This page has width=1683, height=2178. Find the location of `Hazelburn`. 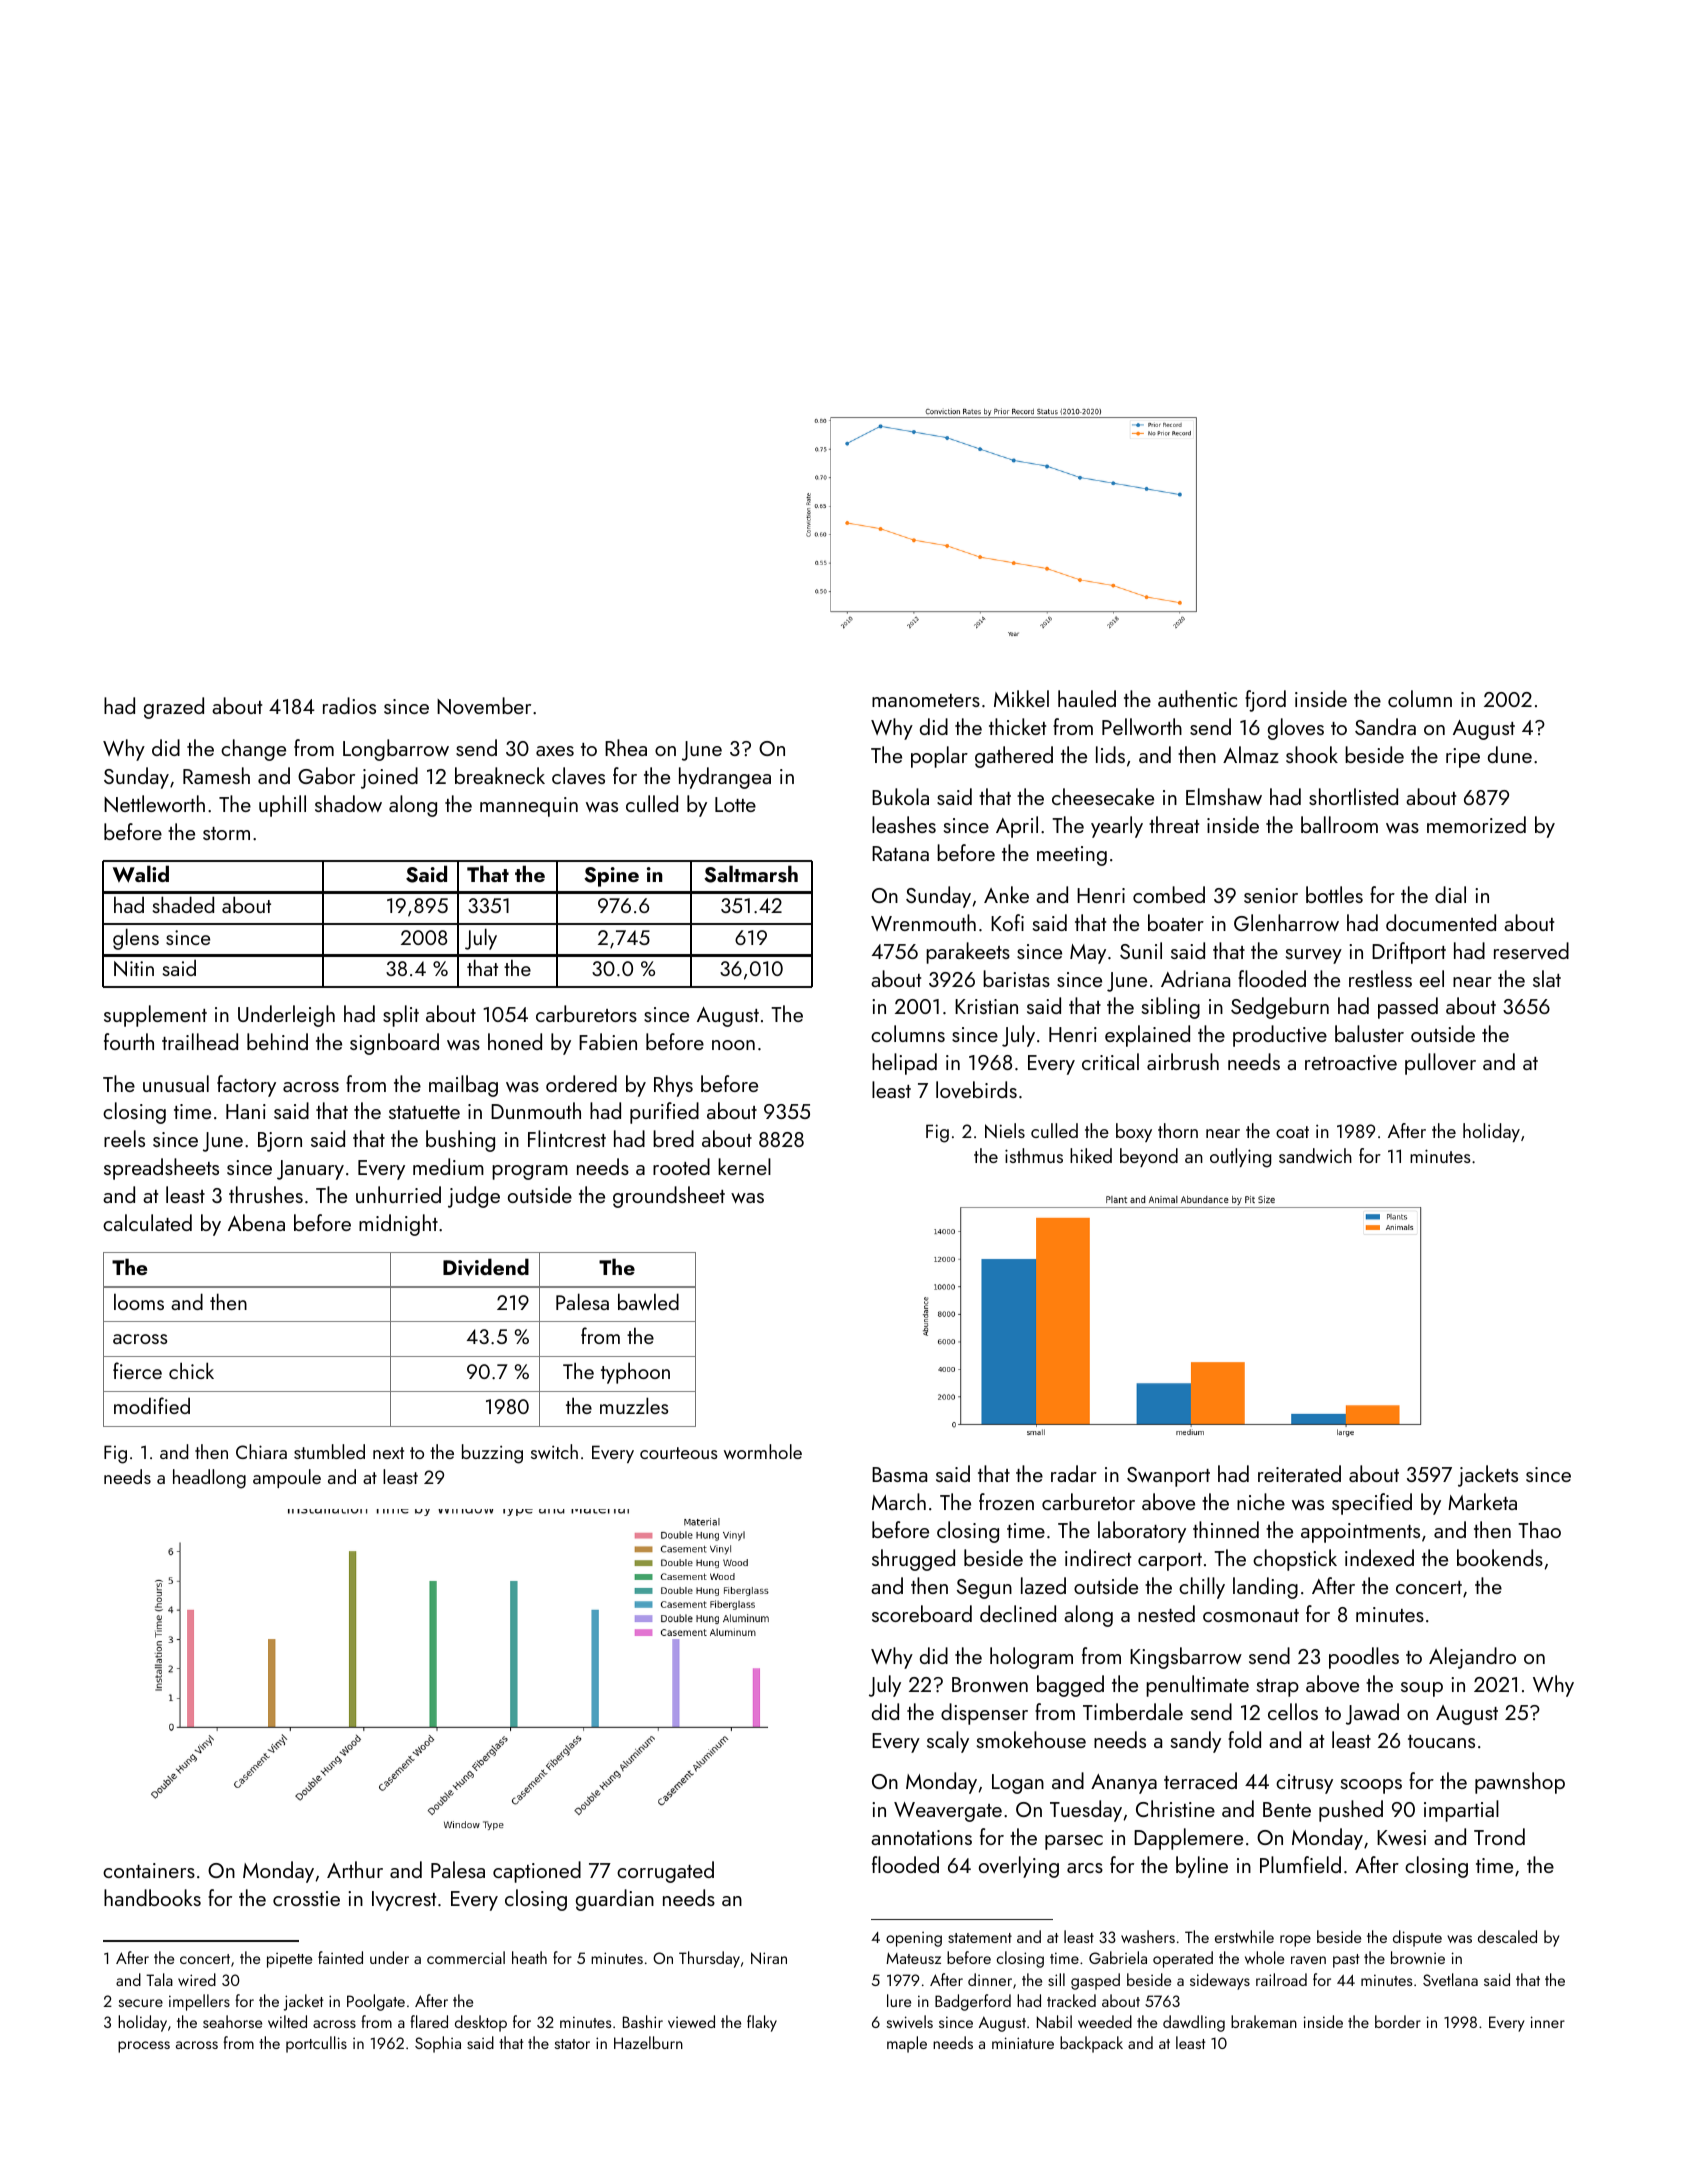

Hazelburn is located at coordinates (648, 2042).
